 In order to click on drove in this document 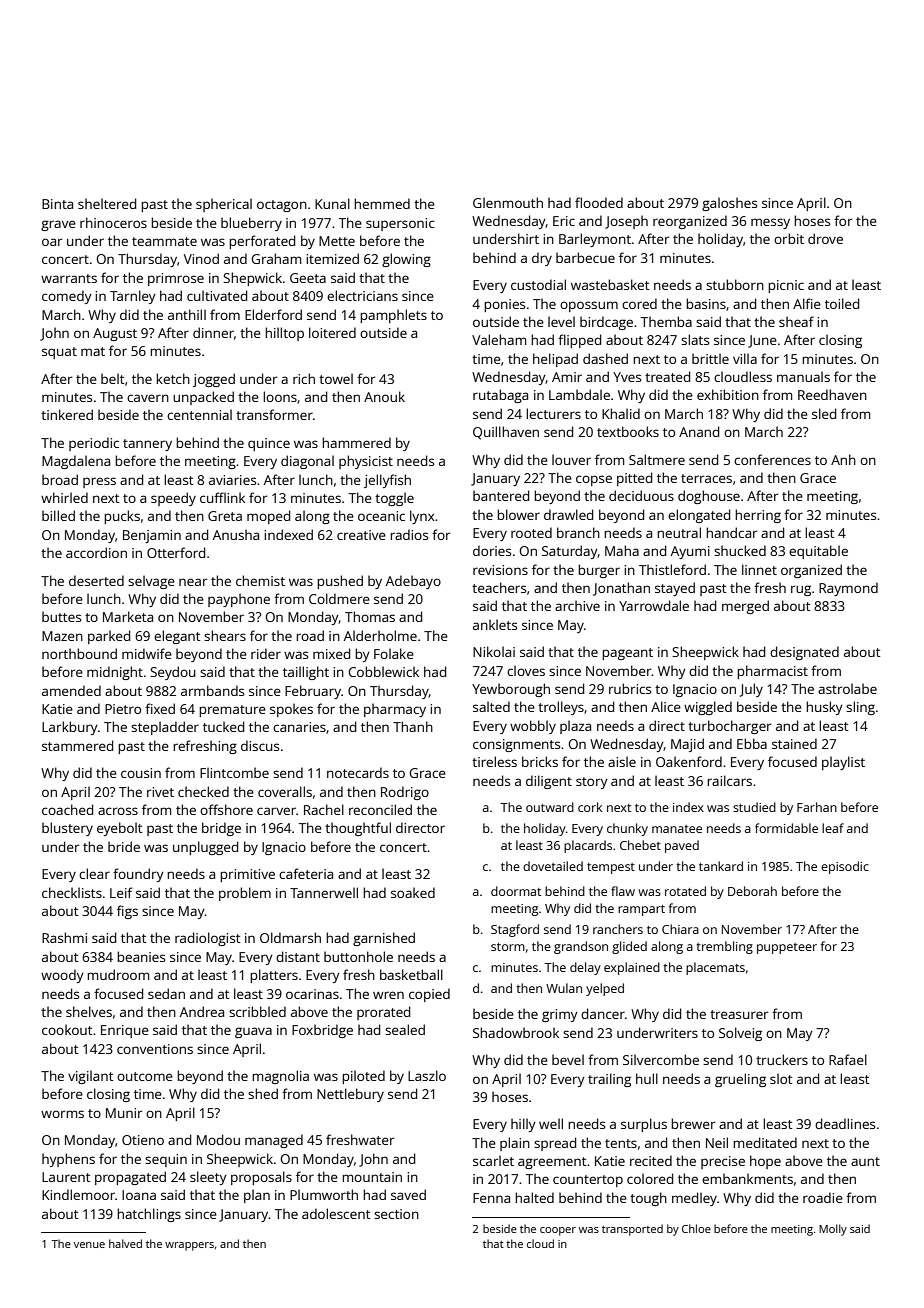, I will do `click(825, 238)`.
